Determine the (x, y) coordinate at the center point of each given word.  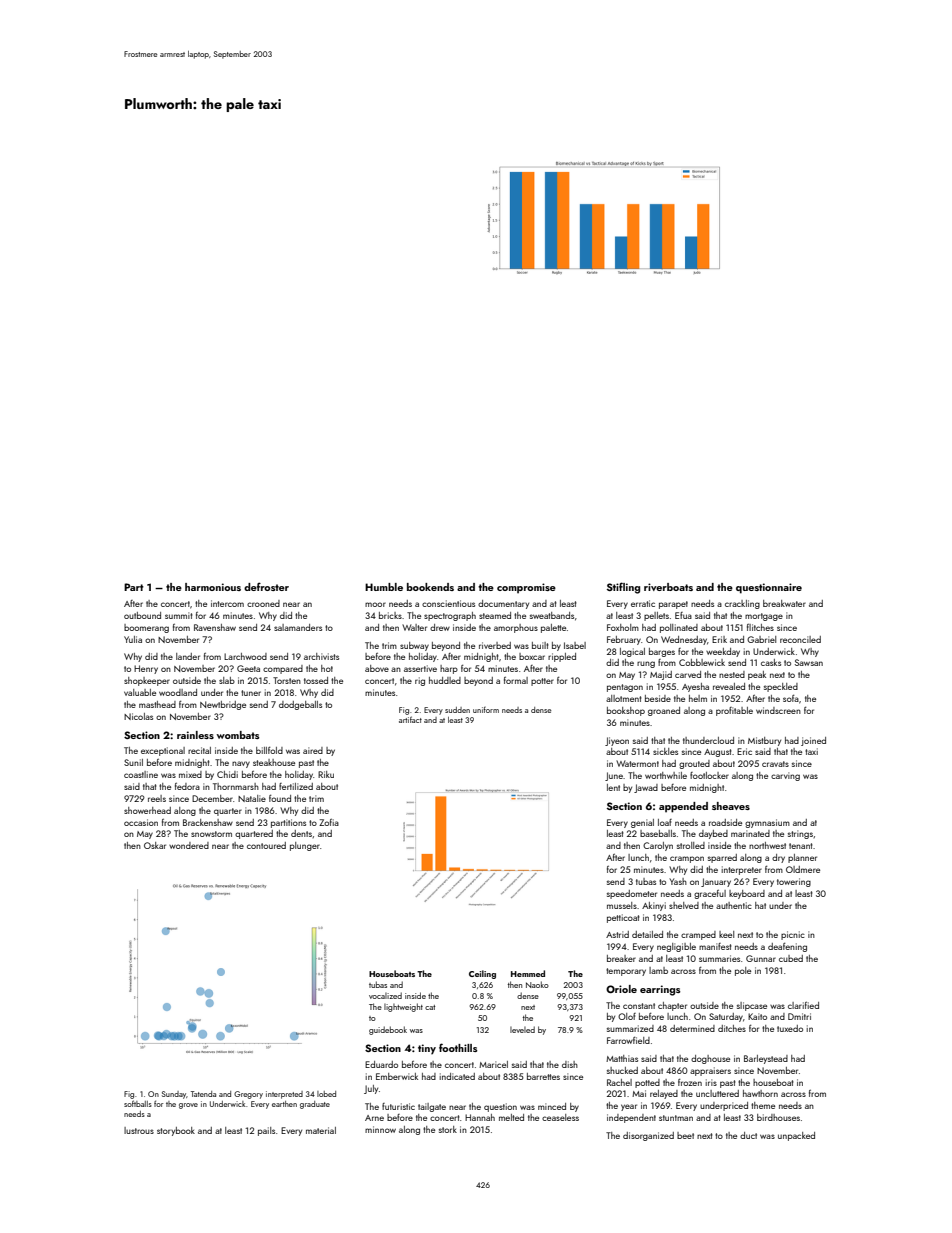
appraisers (710, 1071)
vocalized (385, 995)
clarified (803, 1005)
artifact (410, 719)
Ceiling (482, 974)
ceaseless (560, 1117)
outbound (142, 615)
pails (266, 1131)
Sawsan (809, 662)
